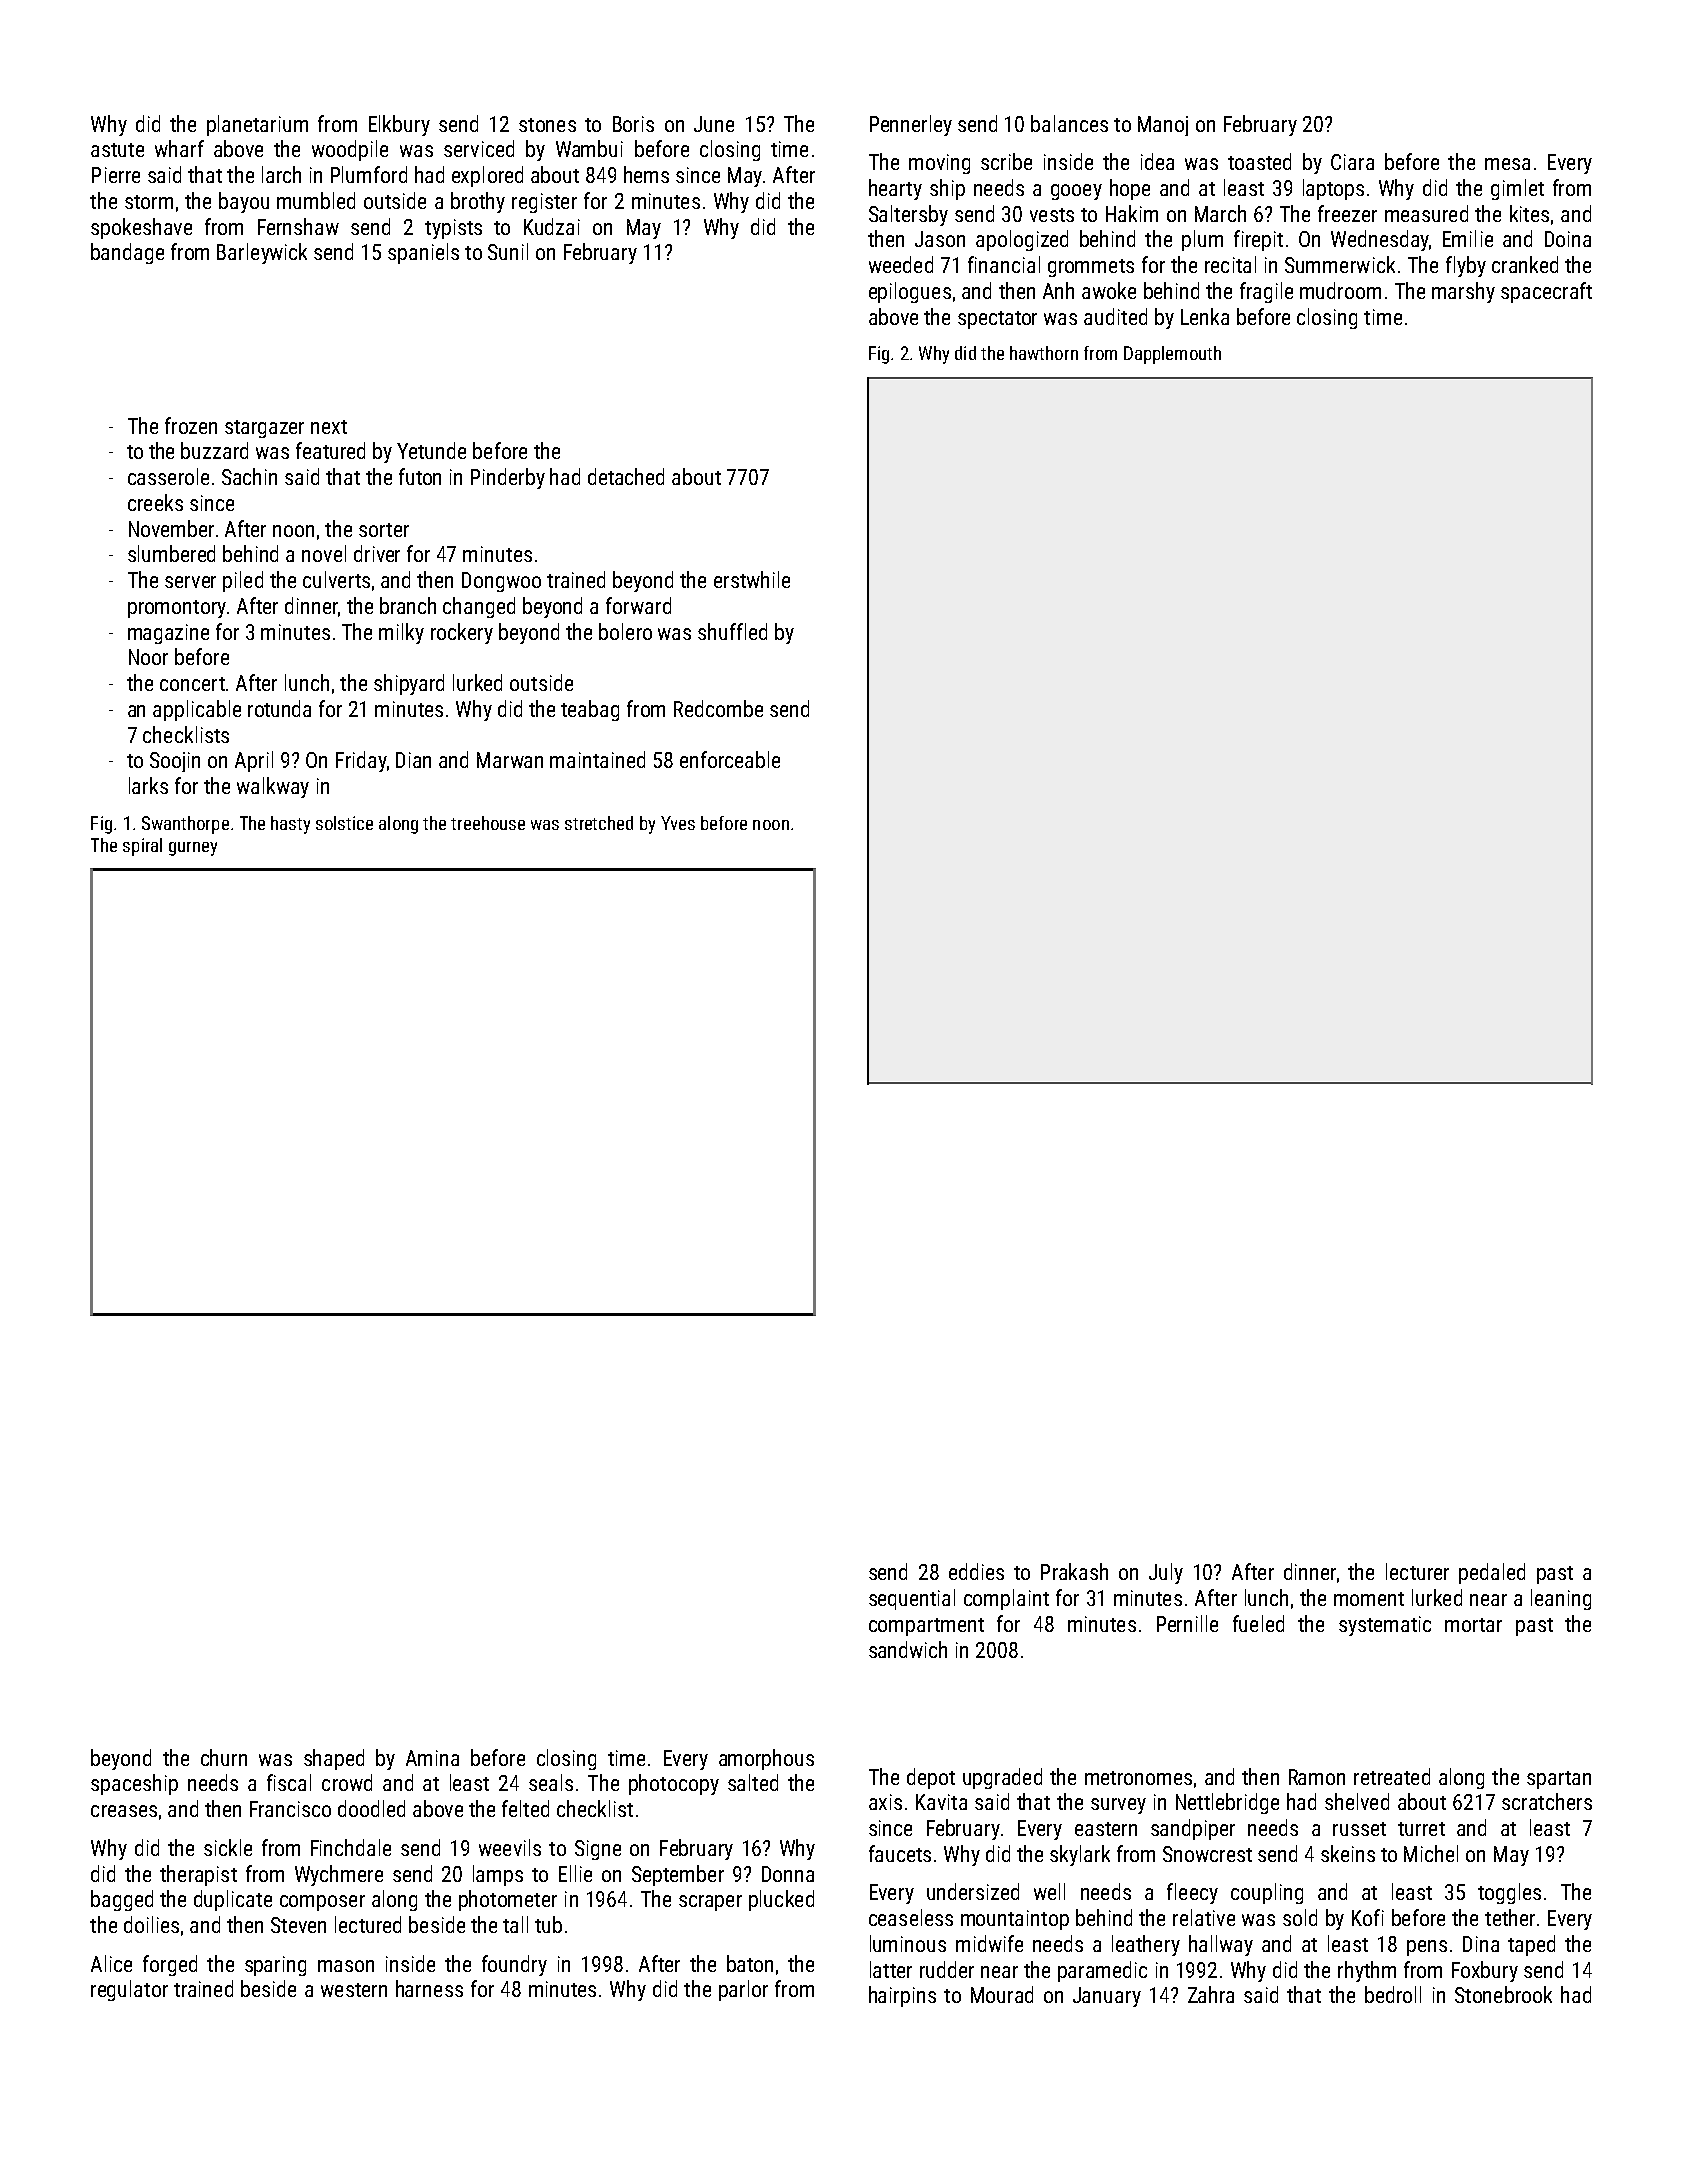 This document has width=1683, height=2178. What do you see at coordinates (730, 759) in the document?
I see `enforceable` at bounding box center [730, 759].
